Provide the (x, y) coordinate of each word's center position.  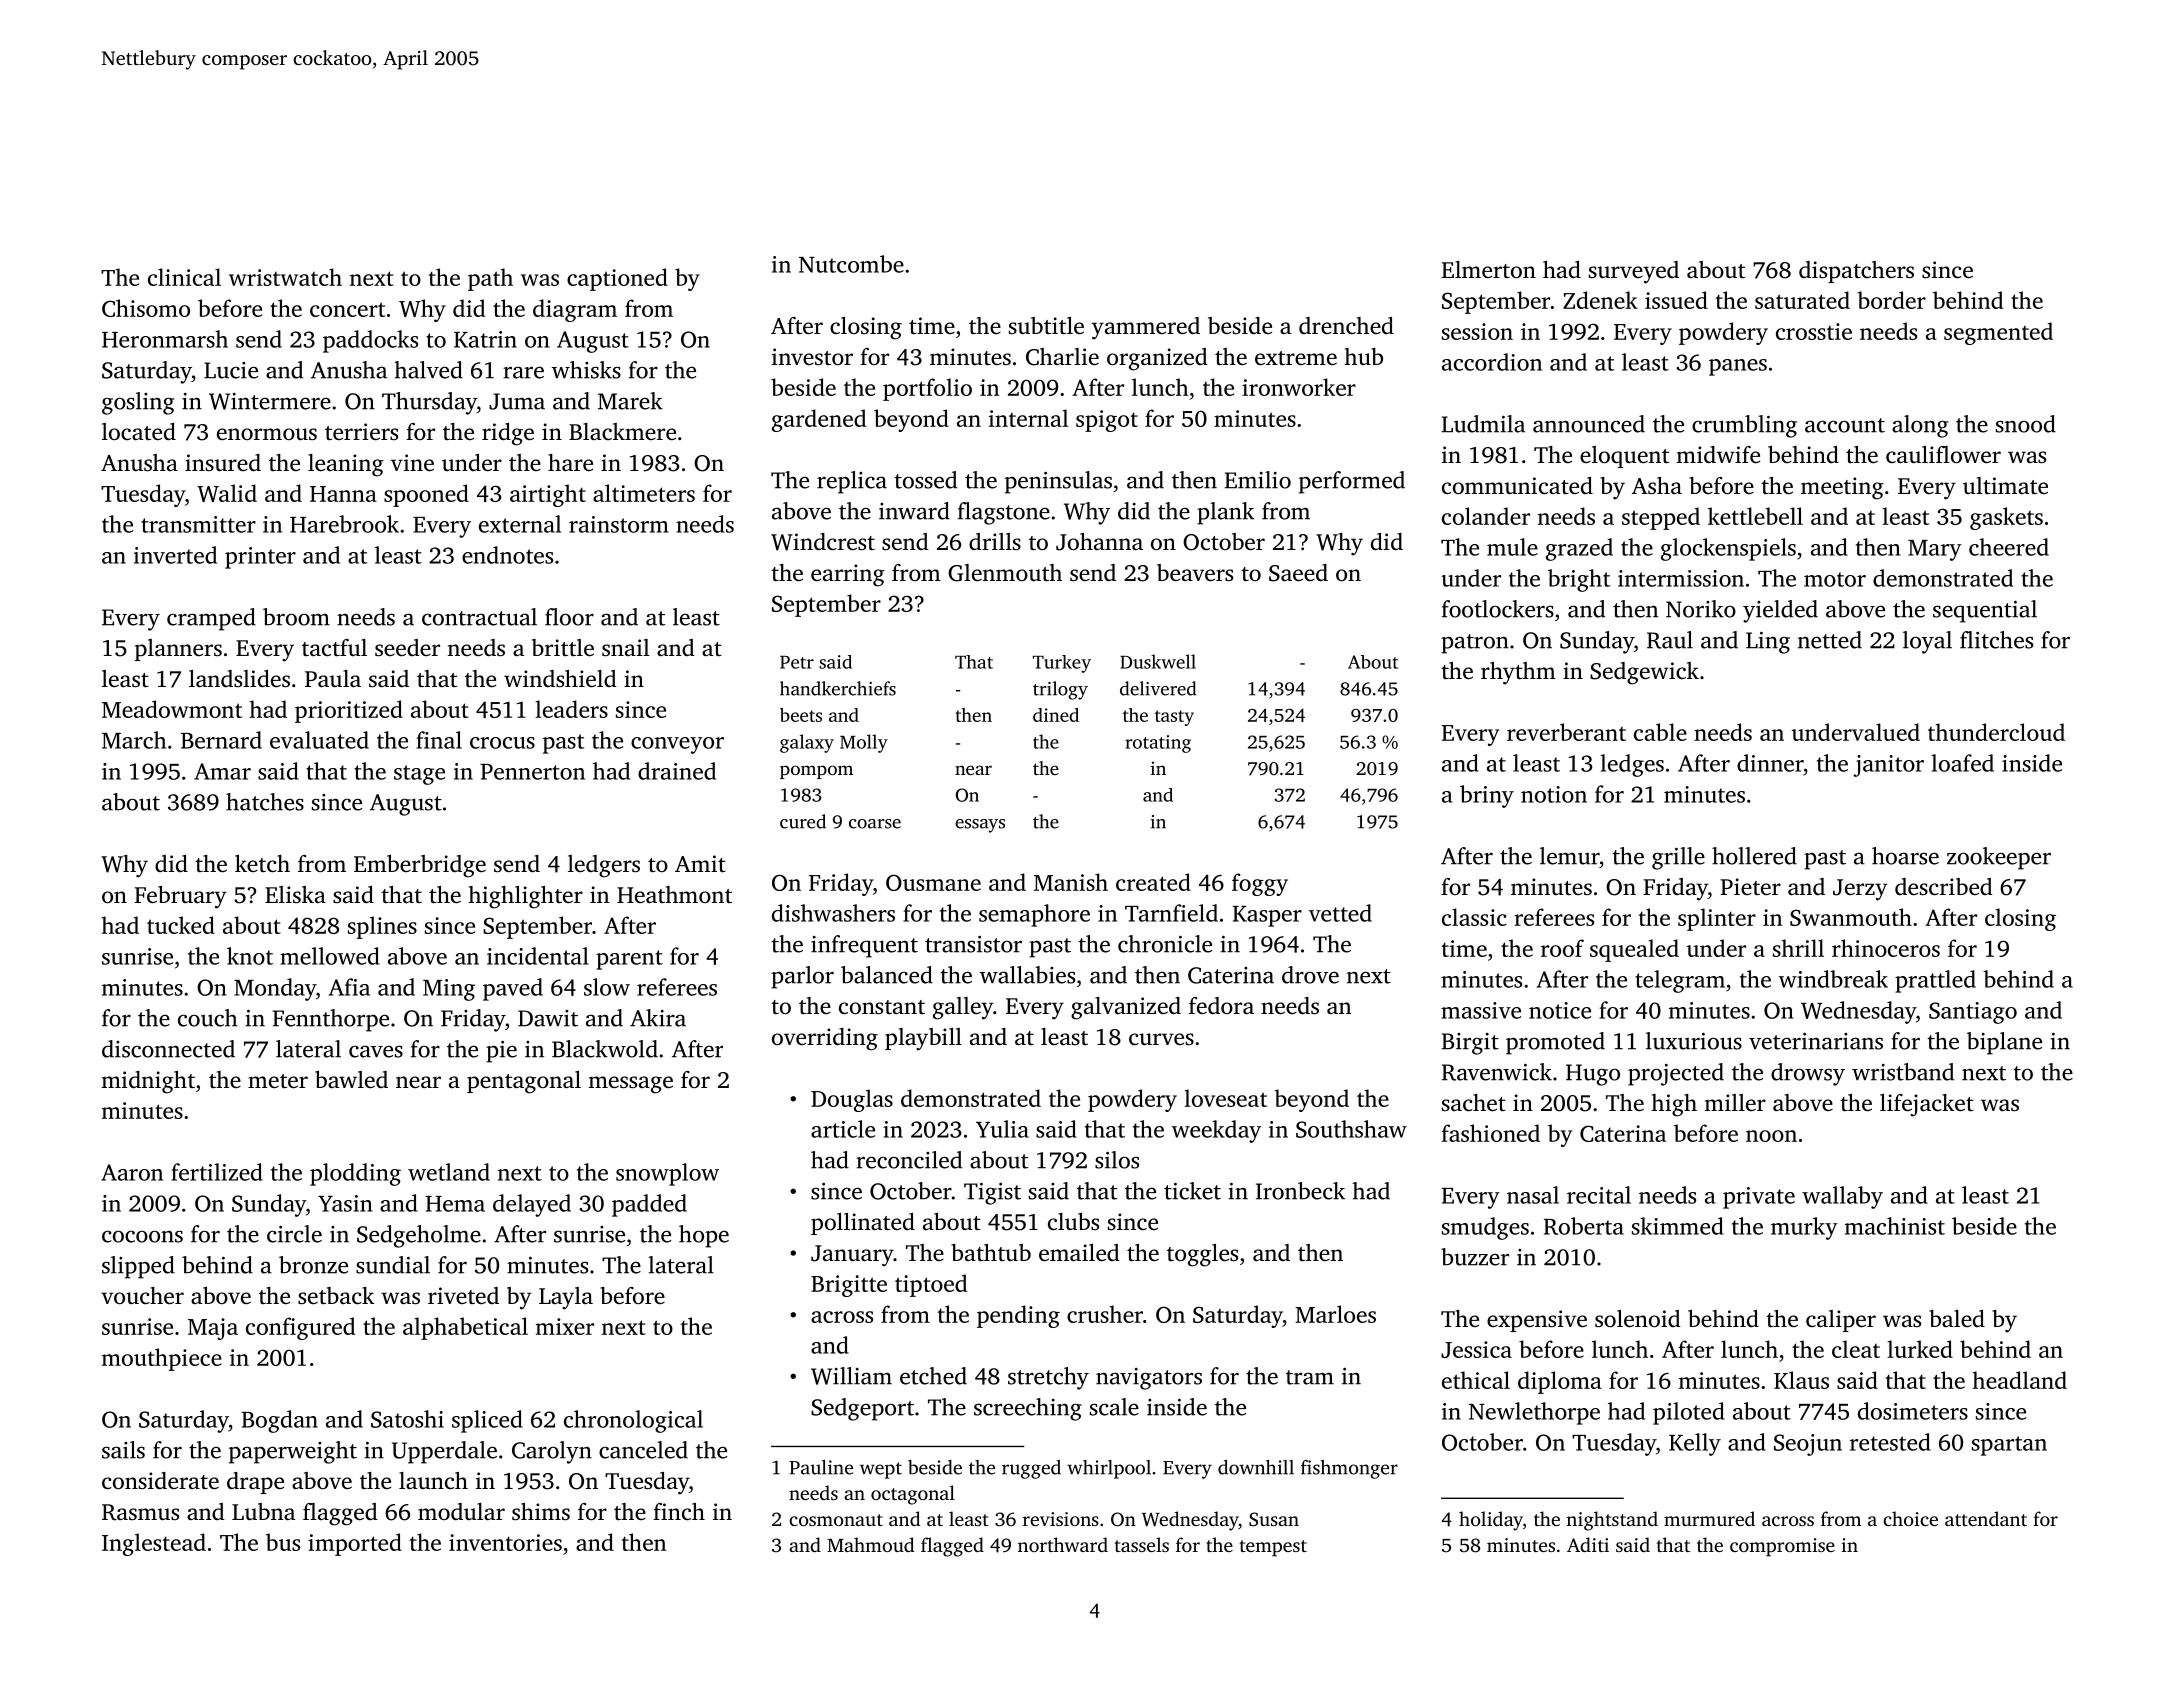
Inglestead (154, 1544)
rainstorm (619, 524)
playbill (923, 1039)
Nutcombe (851, 264)
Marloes (1335, 1314)
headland (2020, 1380)
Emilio (1258, 480)
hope (704, 1236)
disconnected (168, 1049)
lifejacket (1927, 1105)
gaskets (2006, 518)
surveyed (1634, 272)
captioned (617, 279)
